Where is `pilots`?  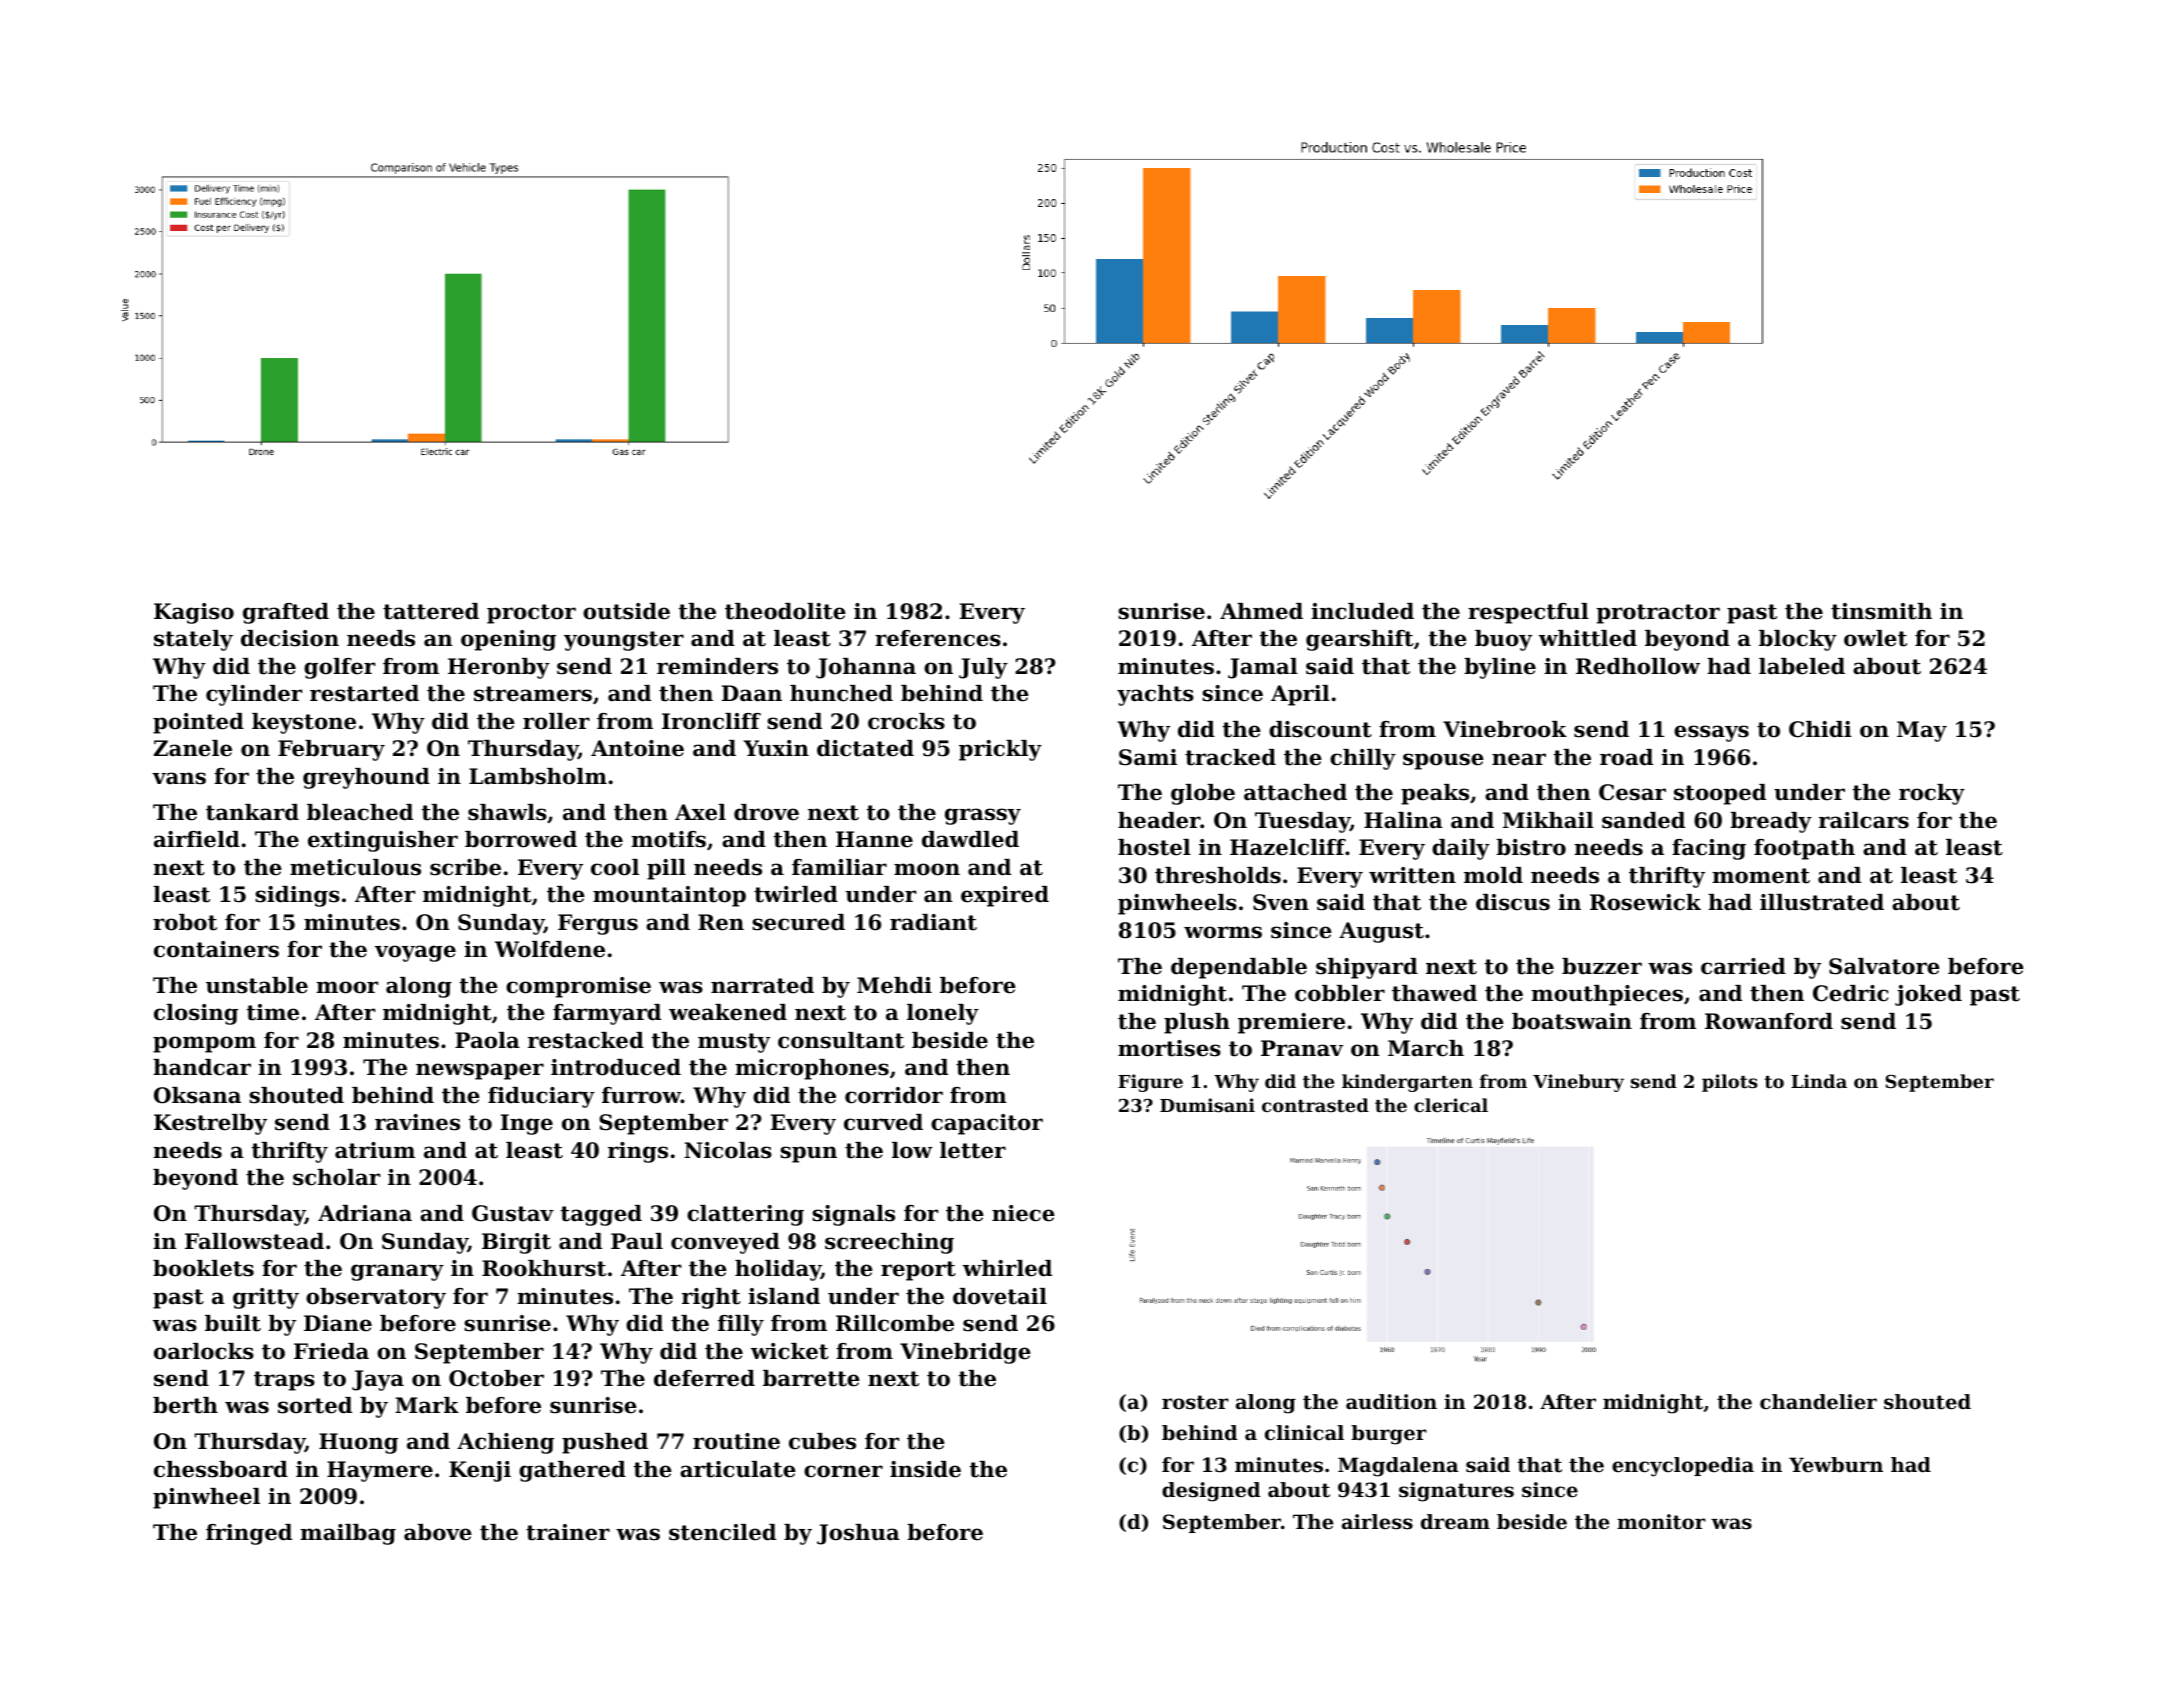 pilots is located at coordinates (1730, 1083).
